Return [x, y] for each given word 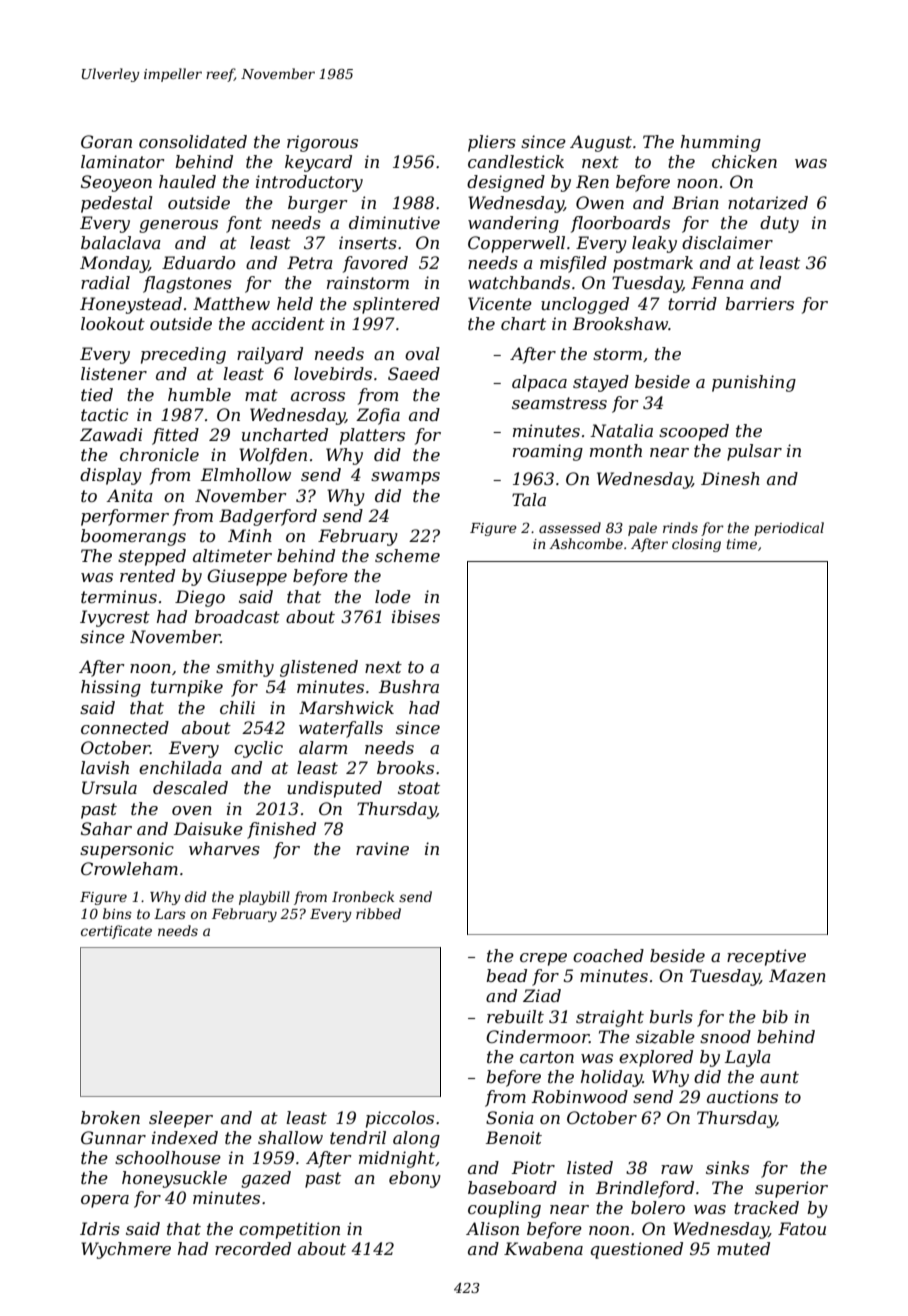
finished [281, 830]
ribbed [378, 913]
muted [743, 1248]
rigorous [322, 143]
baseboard [512, 1187]
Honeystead [131, 305]
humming [721, 143]
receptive [766, 957]
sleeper [181, 1119]
